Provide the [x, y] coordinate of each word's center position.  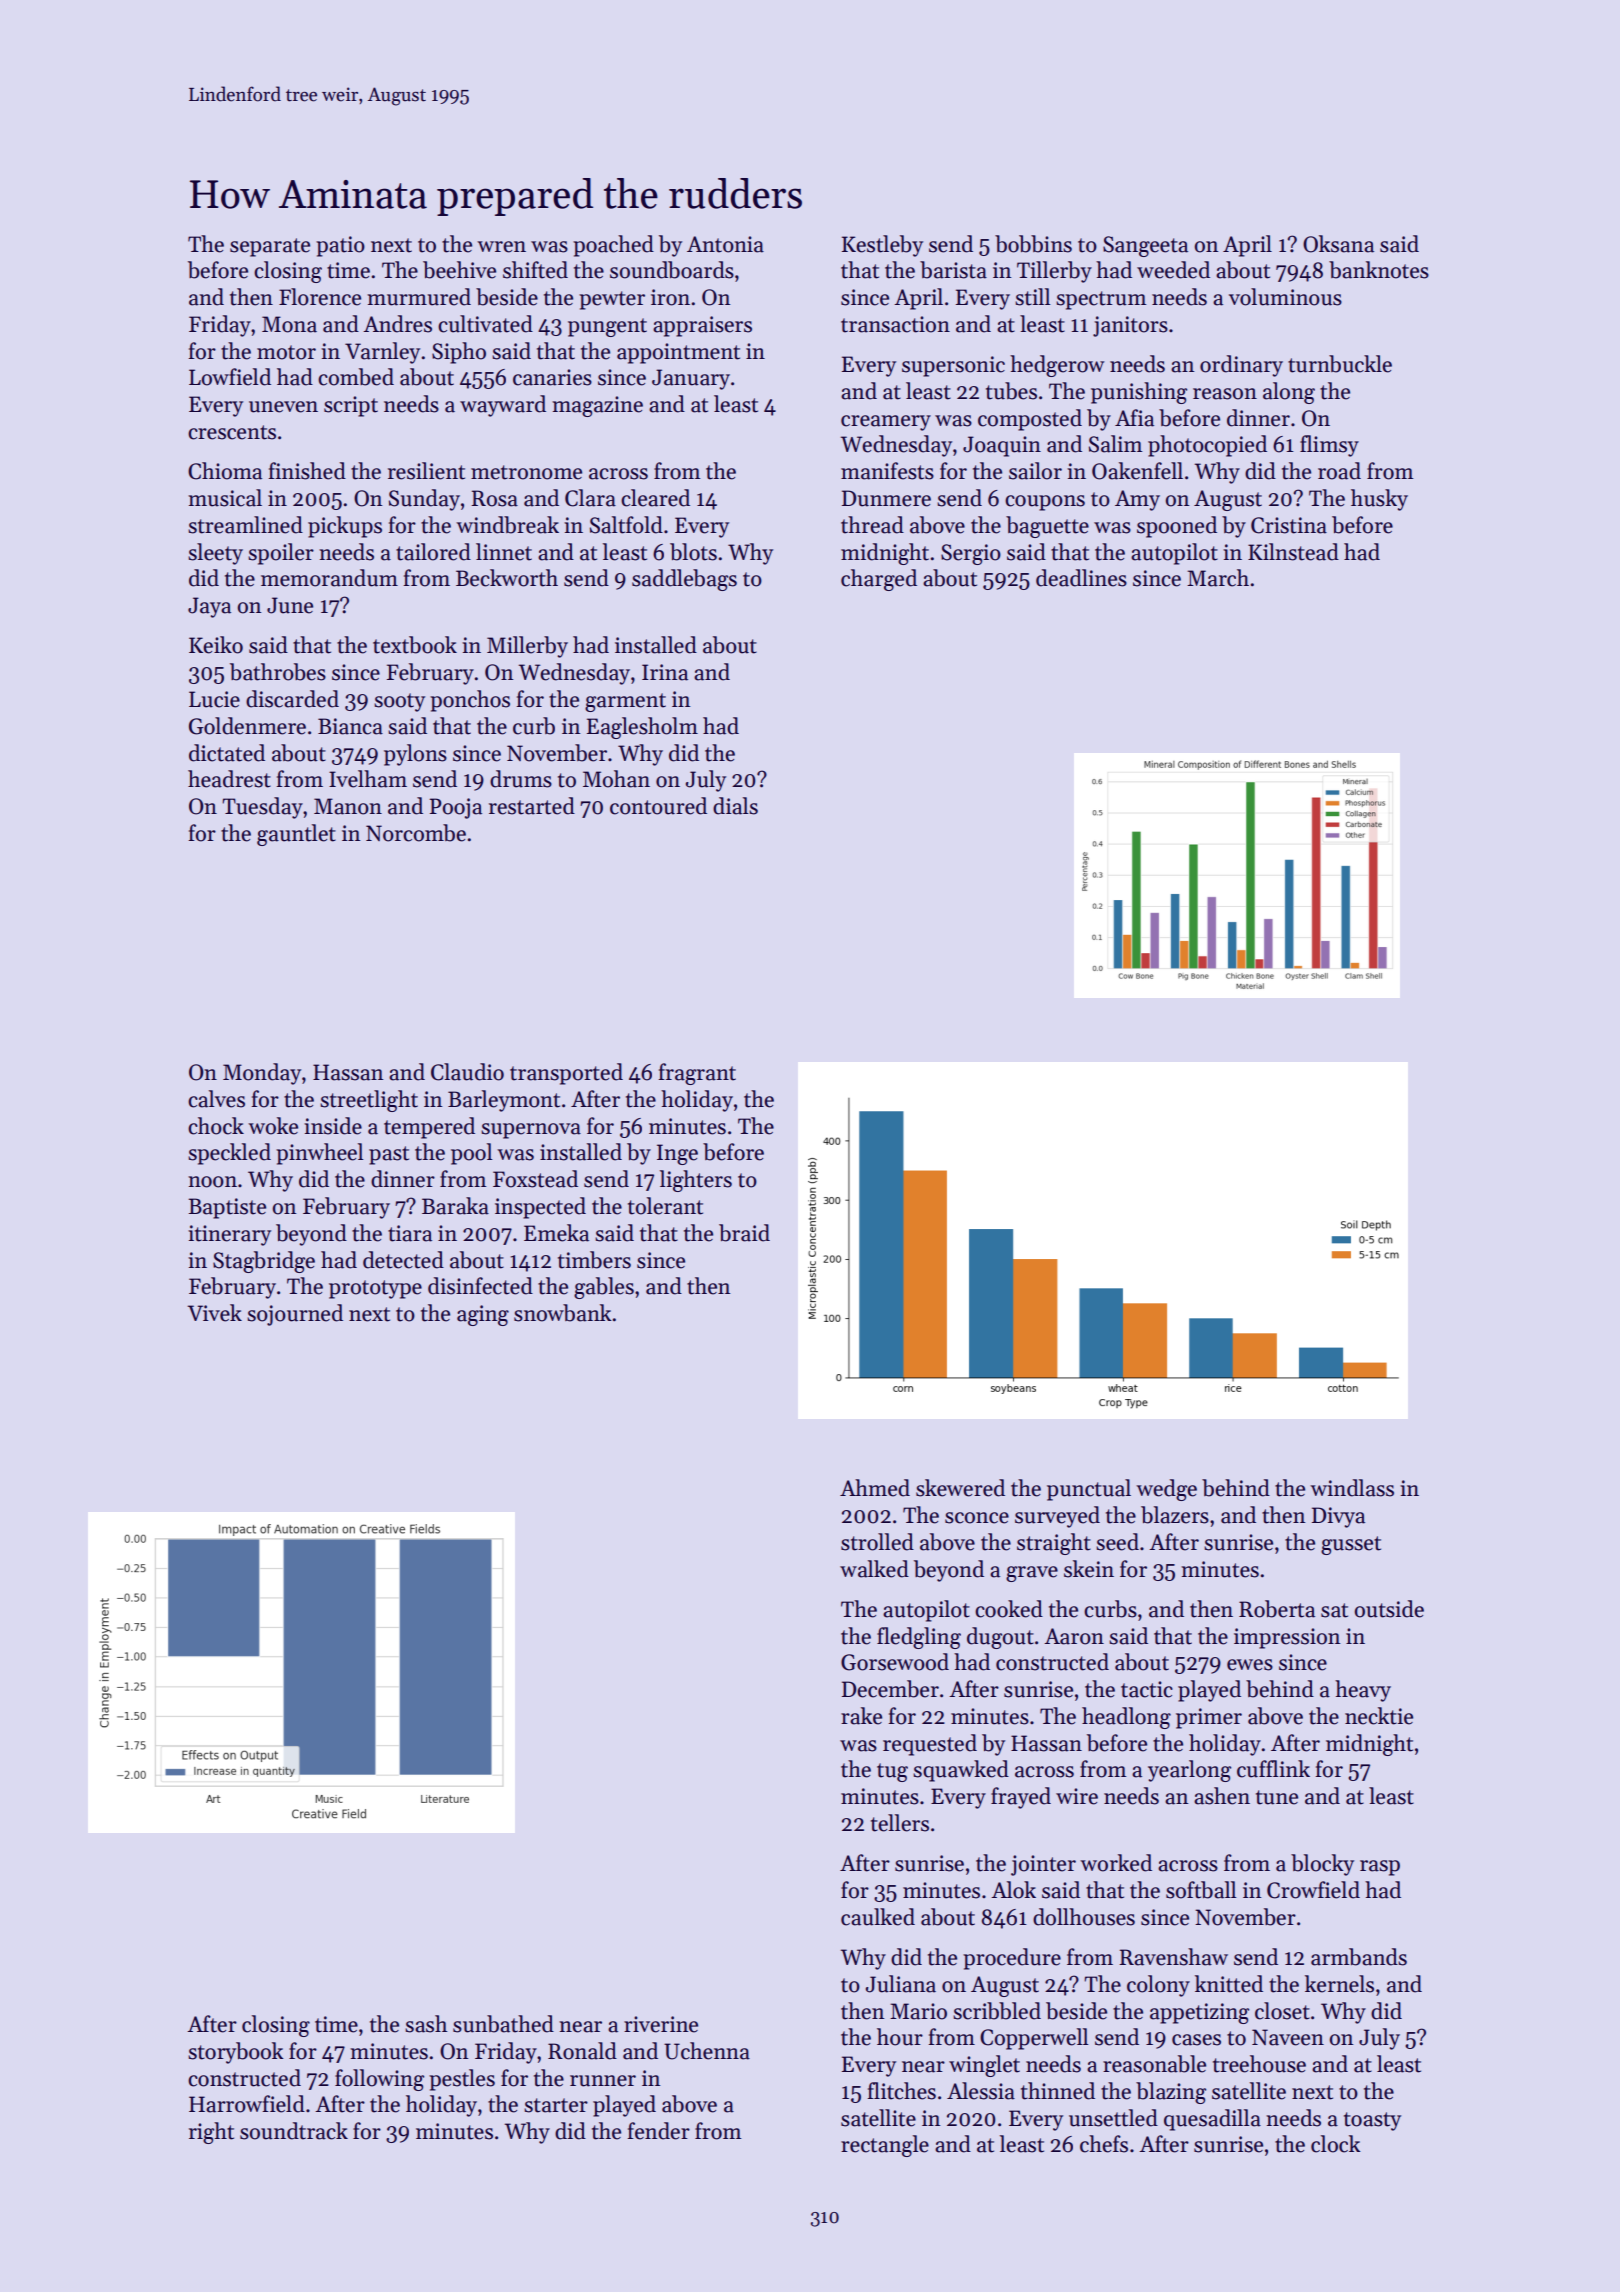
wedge [1166, 1490]
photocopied [1207, 446]
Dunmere [886, 498]
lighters [696, 1181]
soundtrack [294, 2131]
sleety [215, 554]
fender [659, 2131]
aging [483, 1315]
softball [1201, 1890]
